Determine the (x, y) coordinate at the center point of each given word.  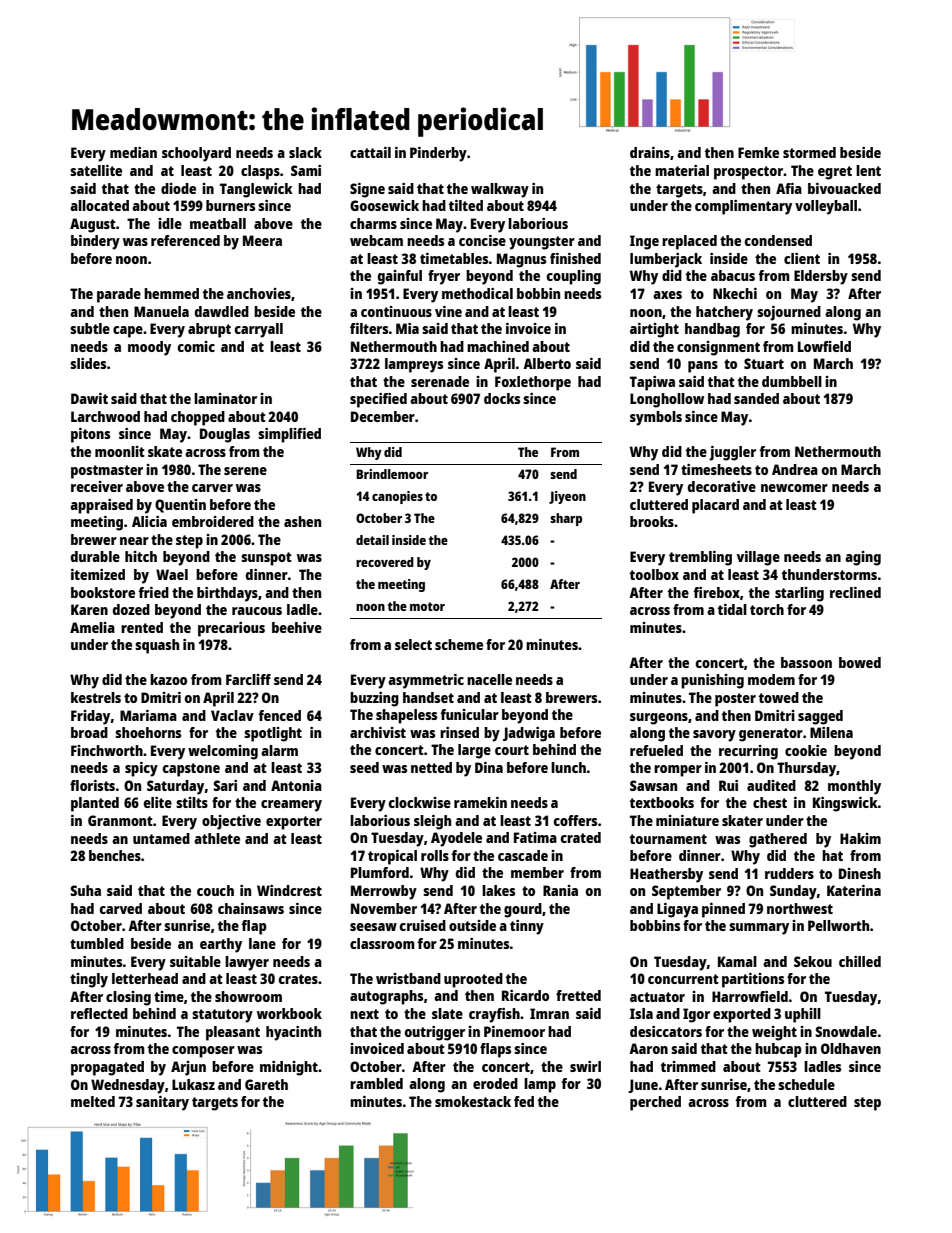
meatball (218, 223)
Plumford (380, 872)
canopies (397, 497)
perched (655, 1103)
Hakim (860, 838)
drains (650, 152)
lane (262, 943)
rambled (376, 1083)
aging (863, 558)
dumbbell (792, 381)
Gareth (266, 1084)
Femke (758, 152)
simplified (289, 435)
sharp (566, 519)
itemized (98, 574)
